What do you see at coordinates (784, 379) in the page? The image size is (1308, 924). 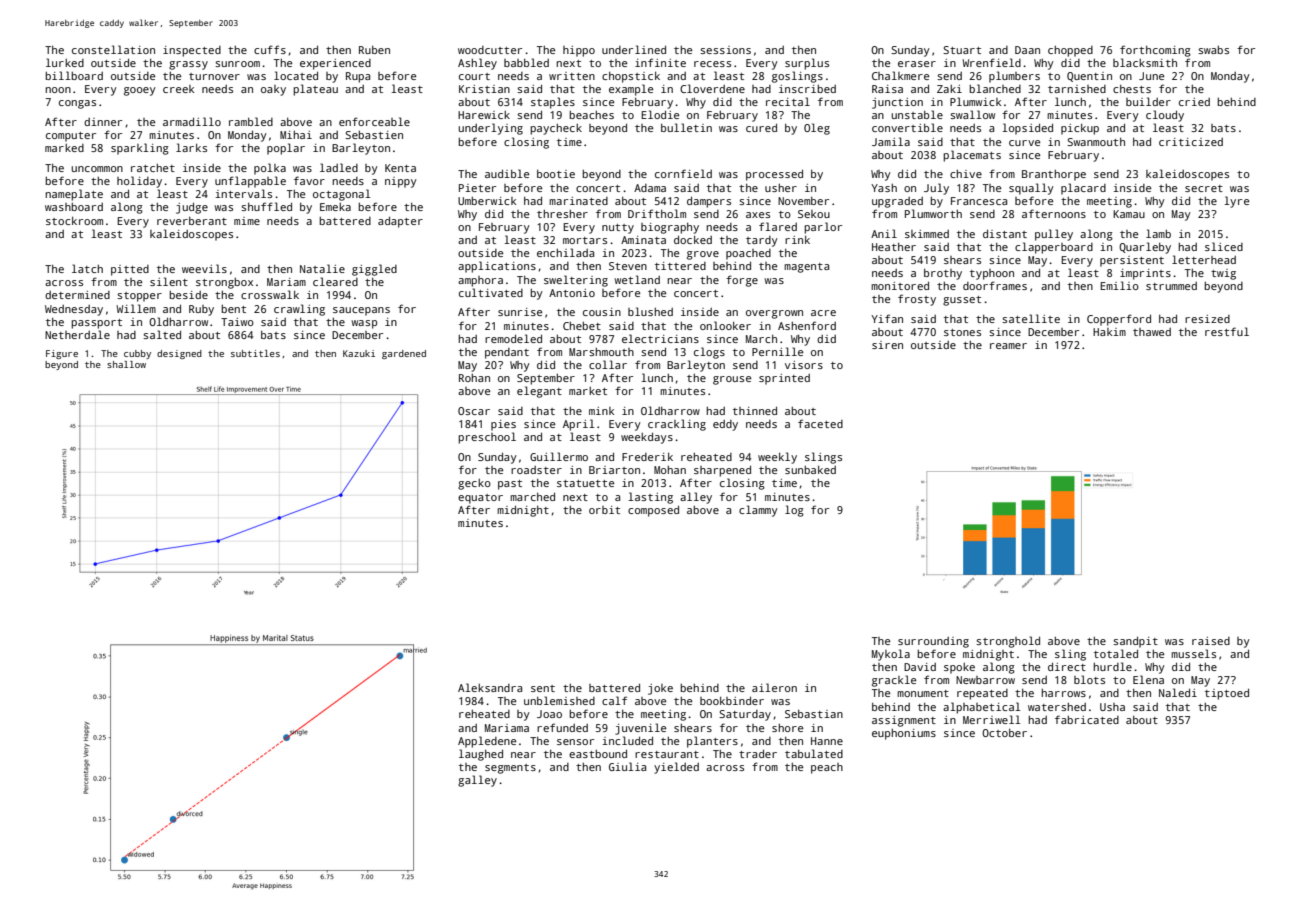 I see `sprinted` at bounding box center [784, 379].
